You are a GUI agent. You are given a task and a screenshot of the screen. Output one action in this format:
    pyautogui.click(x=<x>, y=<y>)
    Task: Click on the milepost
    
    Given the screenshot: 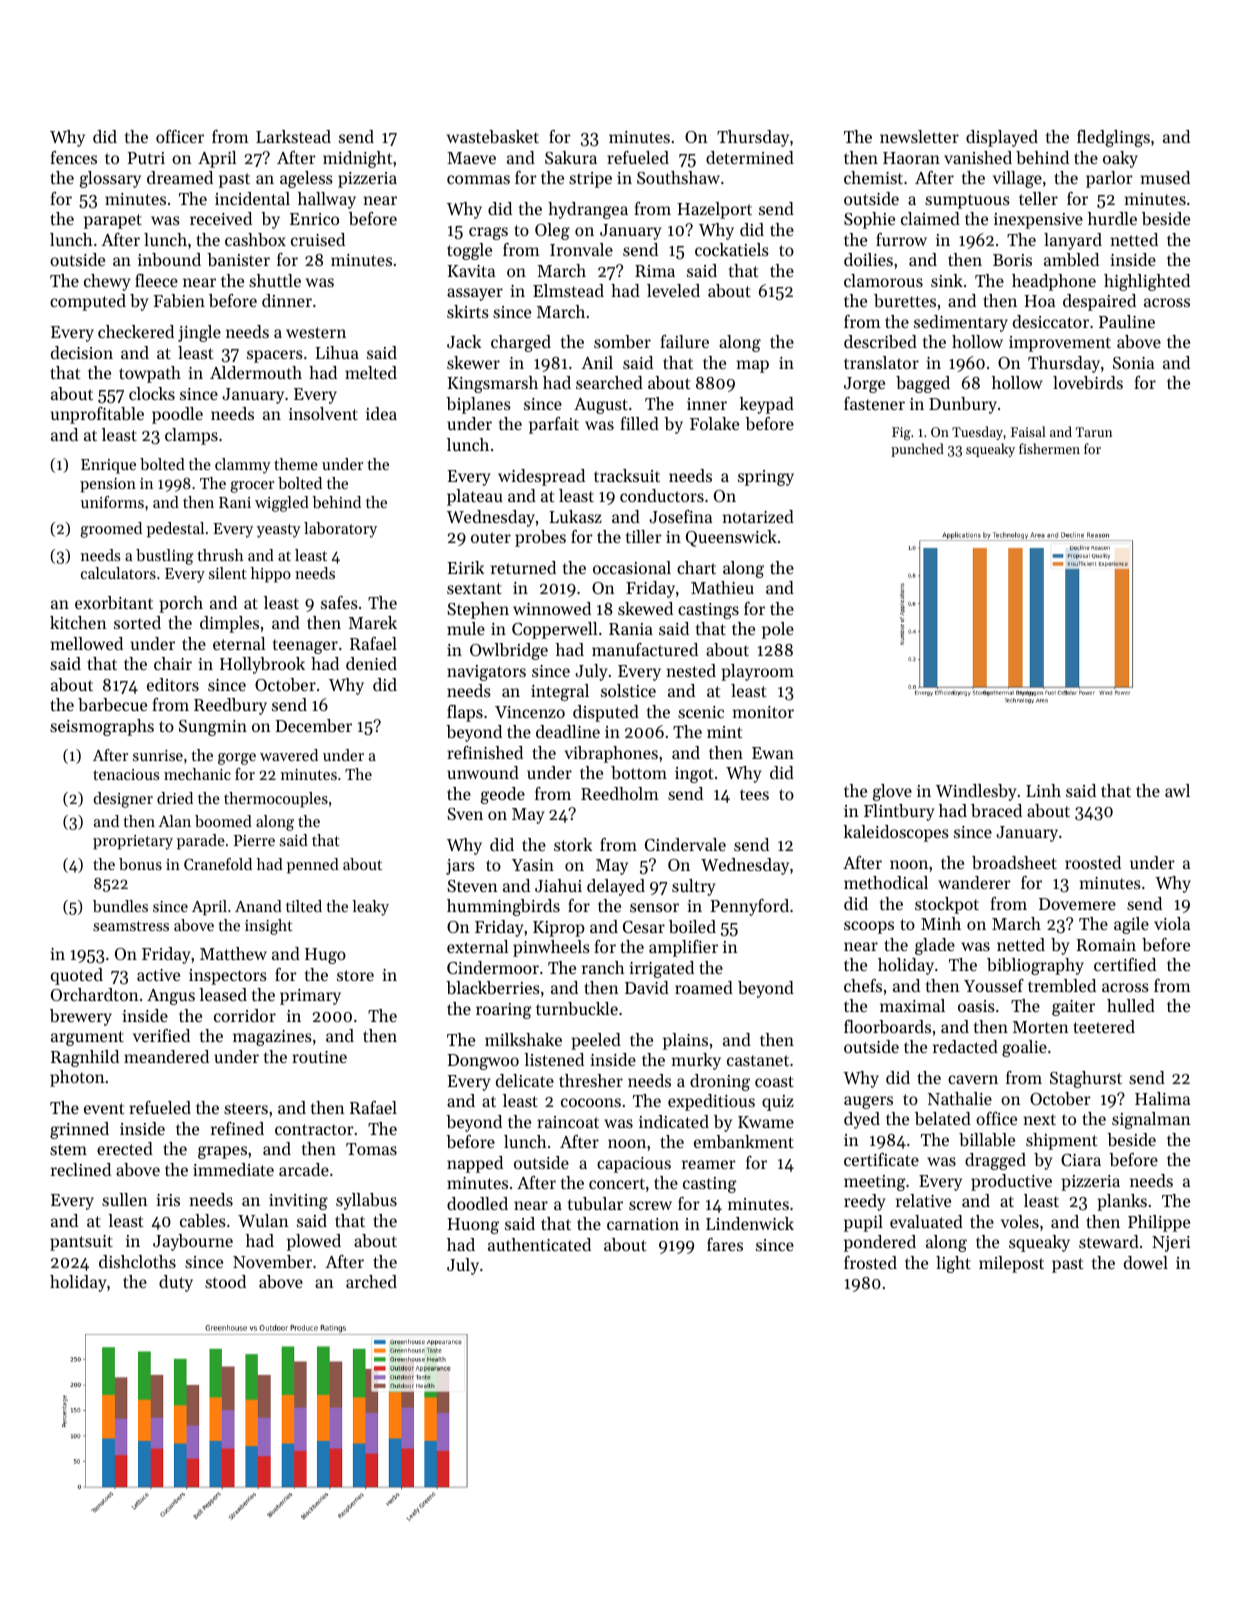 What is the action you would take?
    pyautogui.click(x=1011, y=1264)
